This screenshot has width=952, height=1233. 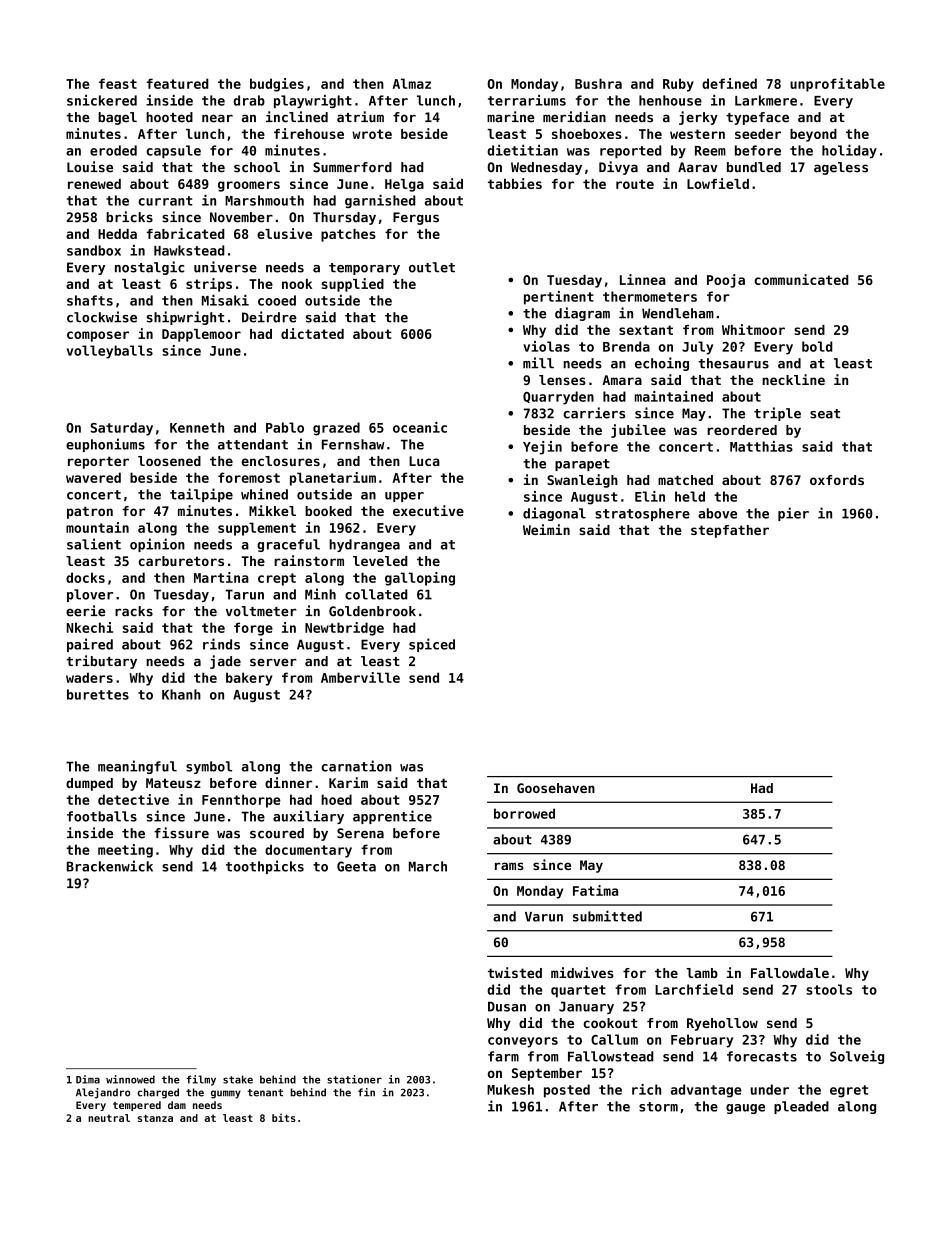 I want to click on spiced, so click(x=432, y=645).
